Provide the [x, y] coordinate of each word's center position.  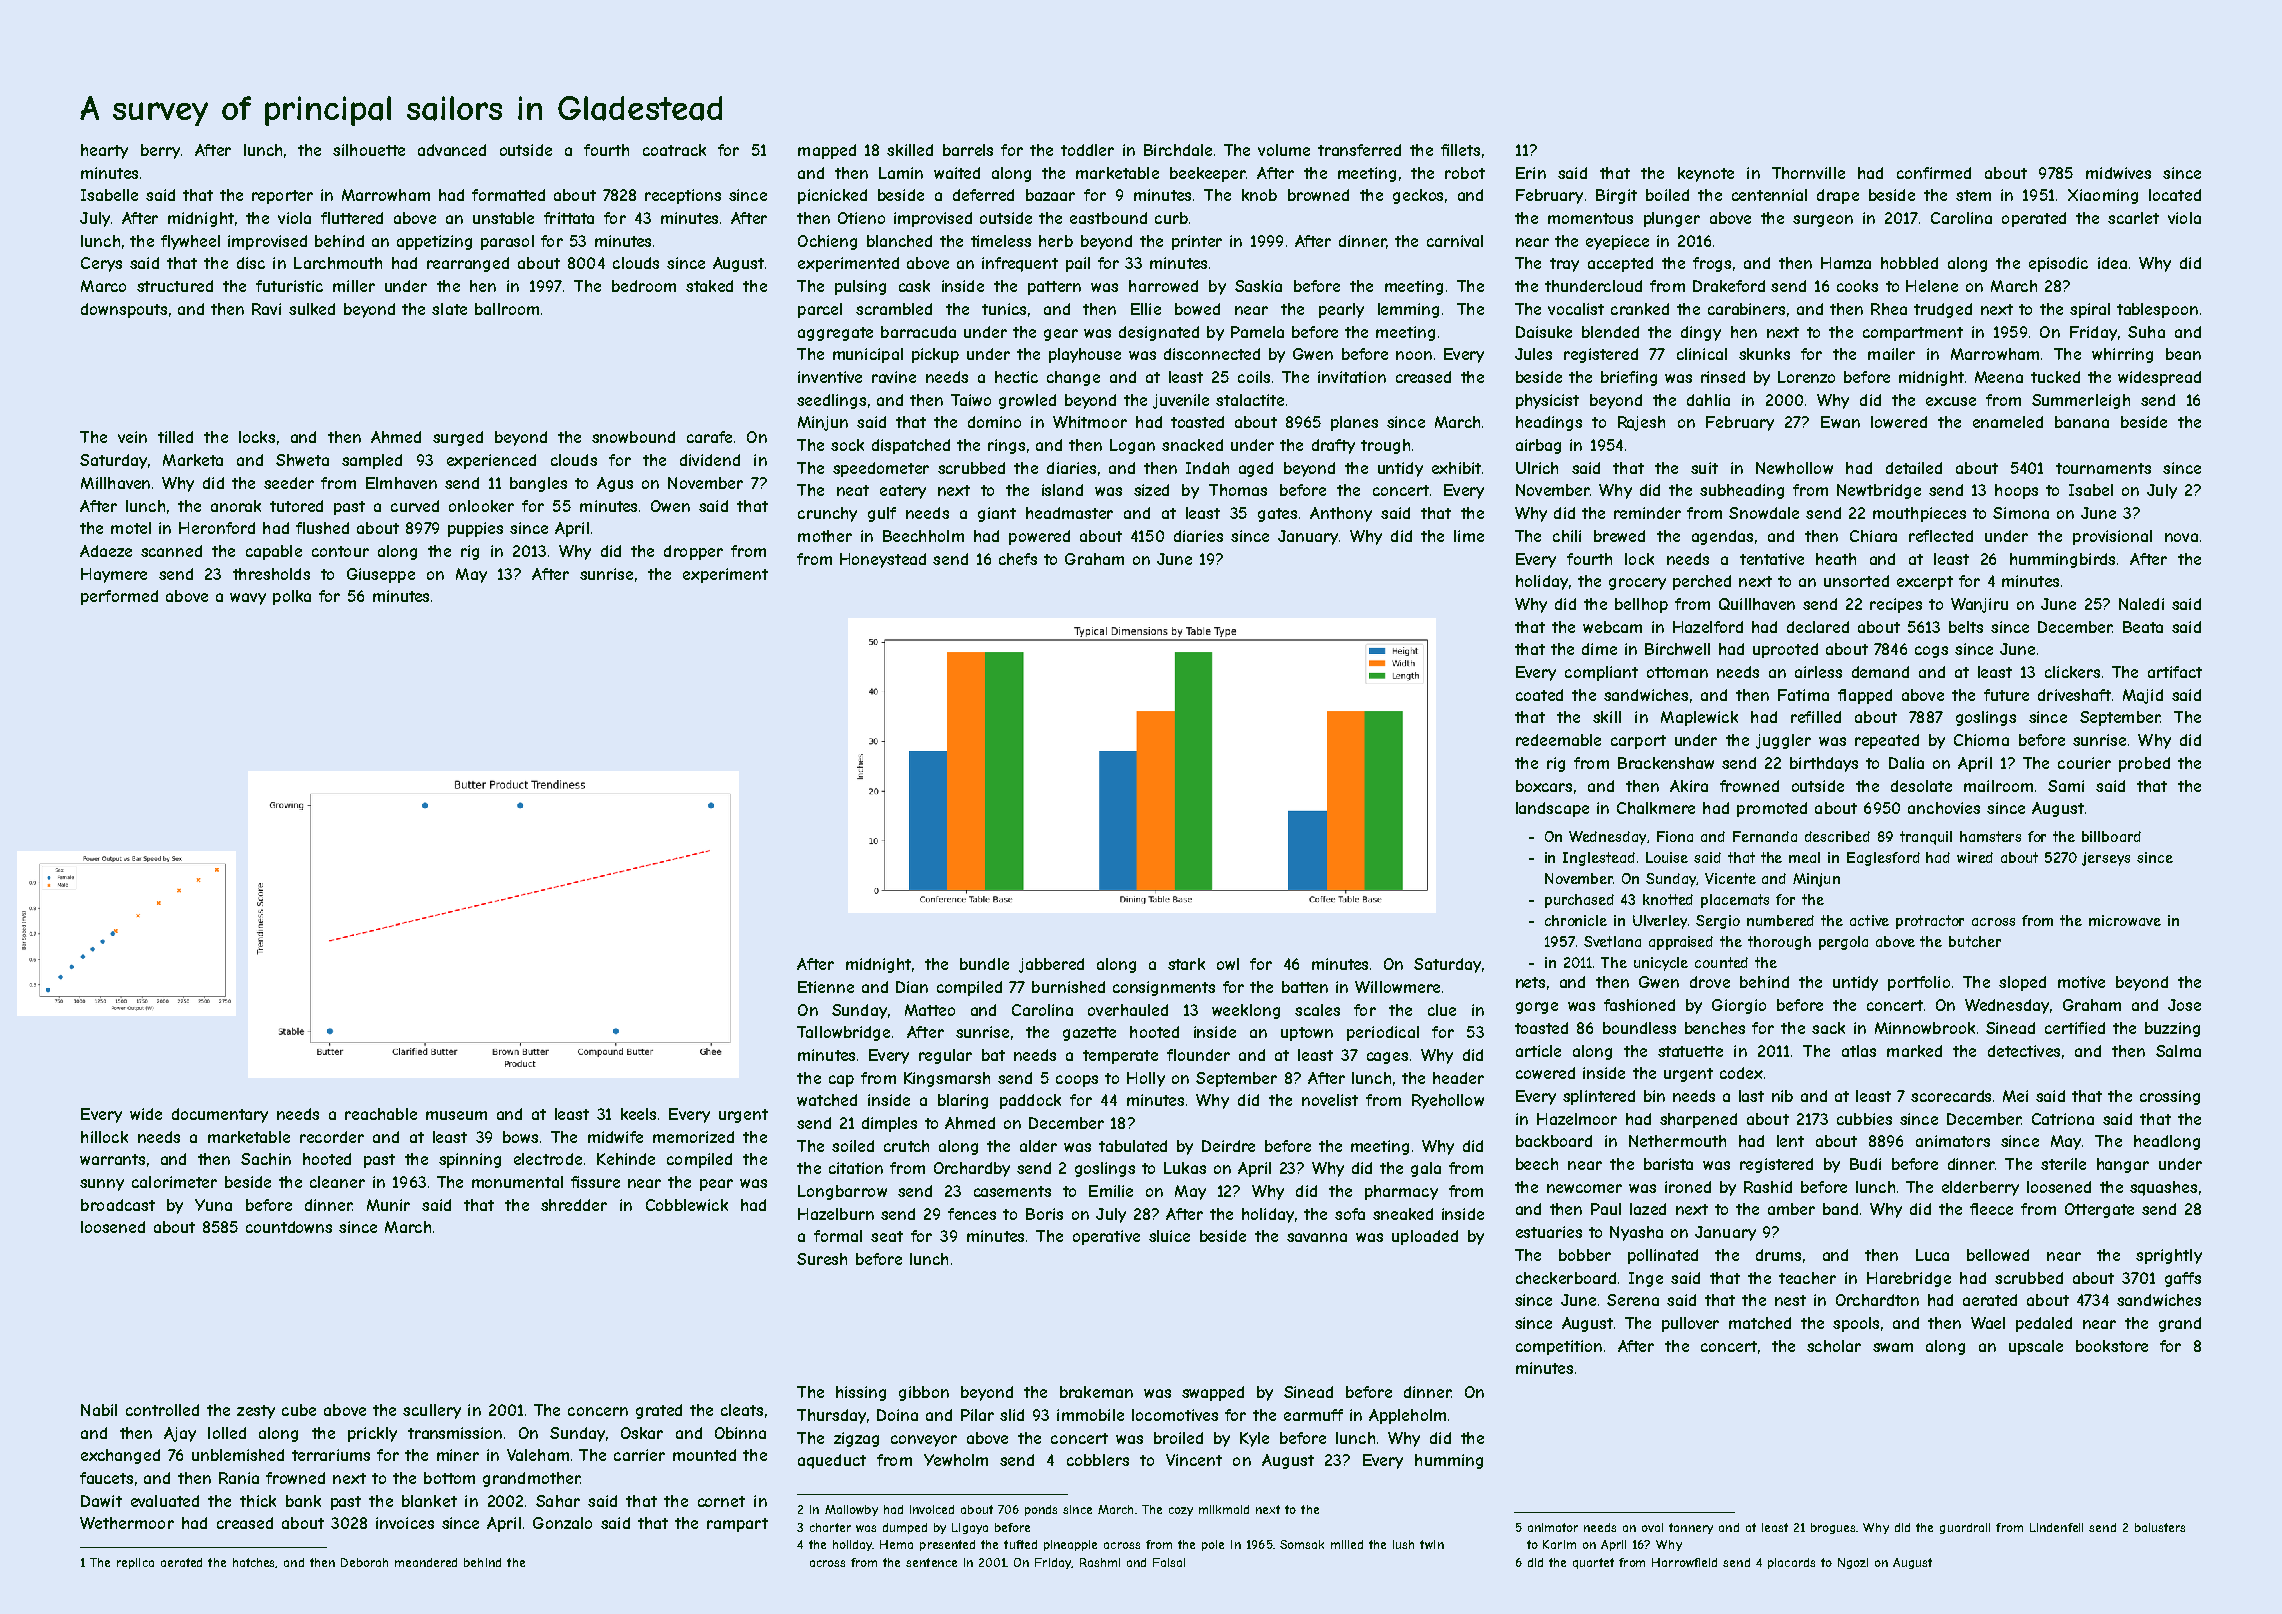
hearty [104, 151]
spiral [2090, 310]
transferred [1359, 150]
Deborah [364, 1562]
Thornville [1808, 173]
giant [997, 514]
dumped [905, 1528]
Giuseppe [381, 575]
